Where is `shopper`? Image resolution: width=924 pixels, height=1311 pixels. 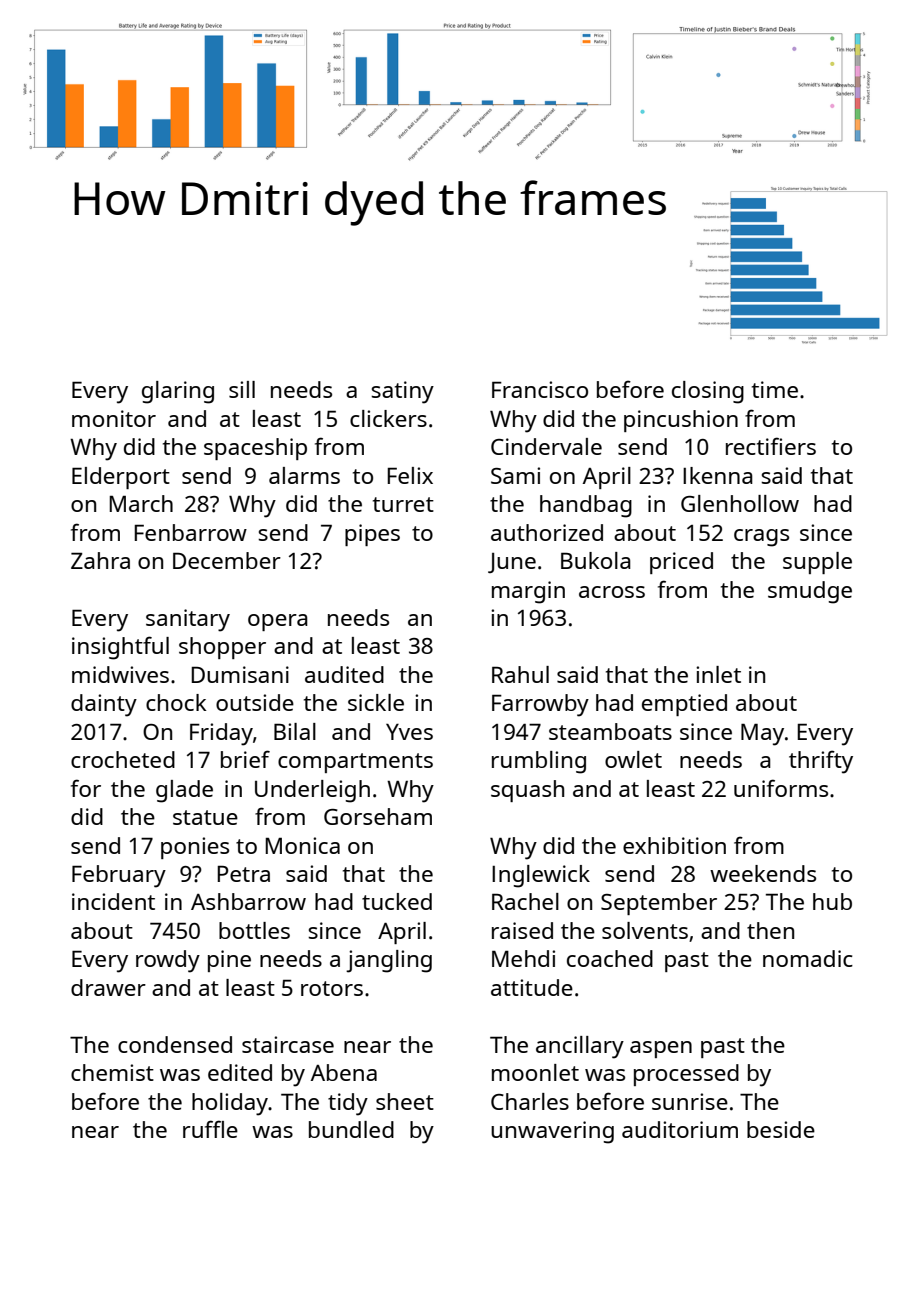 shopper is located at coordinates (222, 648).
